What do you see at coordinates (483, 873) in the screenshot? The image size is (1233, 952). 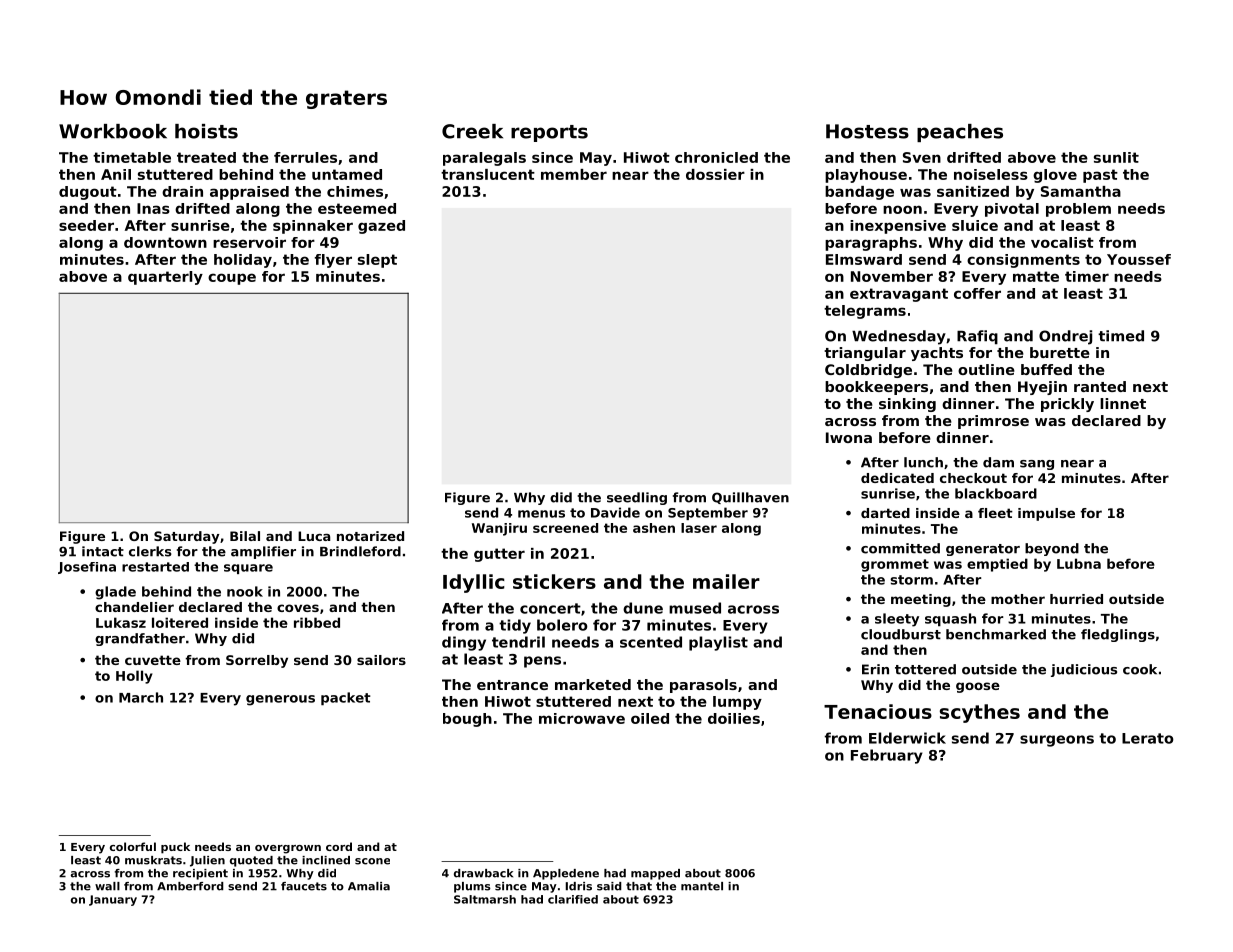 I see `drawback` at bounding box center [483, 873].
